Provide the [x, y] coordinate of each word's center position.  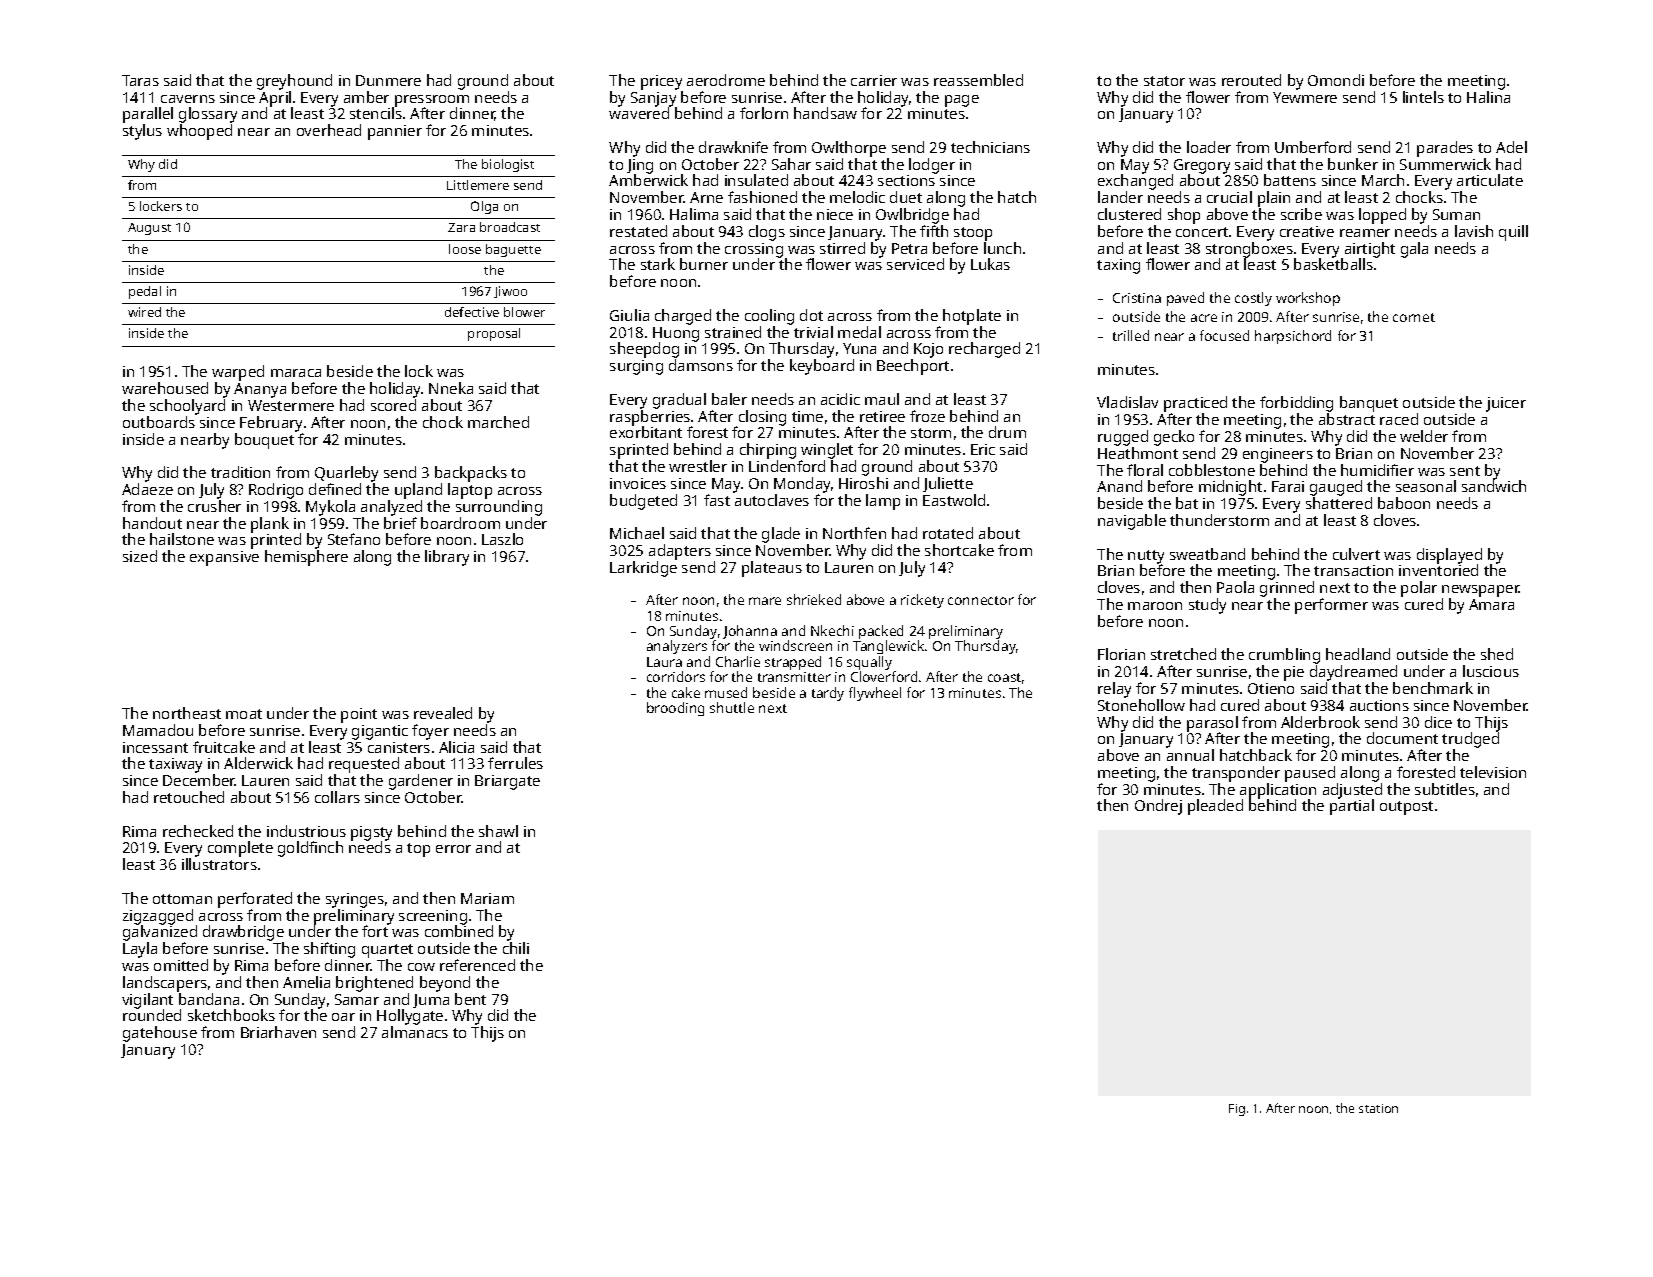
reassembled [978, 80]
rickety [922, 601]
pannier [395, 132]
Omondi [1336, 80]
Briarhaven [278, 1032]
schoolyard [187, 407]
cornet [1414, 317]
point [359, 715]
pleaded [1215, 807]
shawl [498, 831]
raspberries [650, 418]
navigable [1132, 522]
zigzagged [158, 917]
